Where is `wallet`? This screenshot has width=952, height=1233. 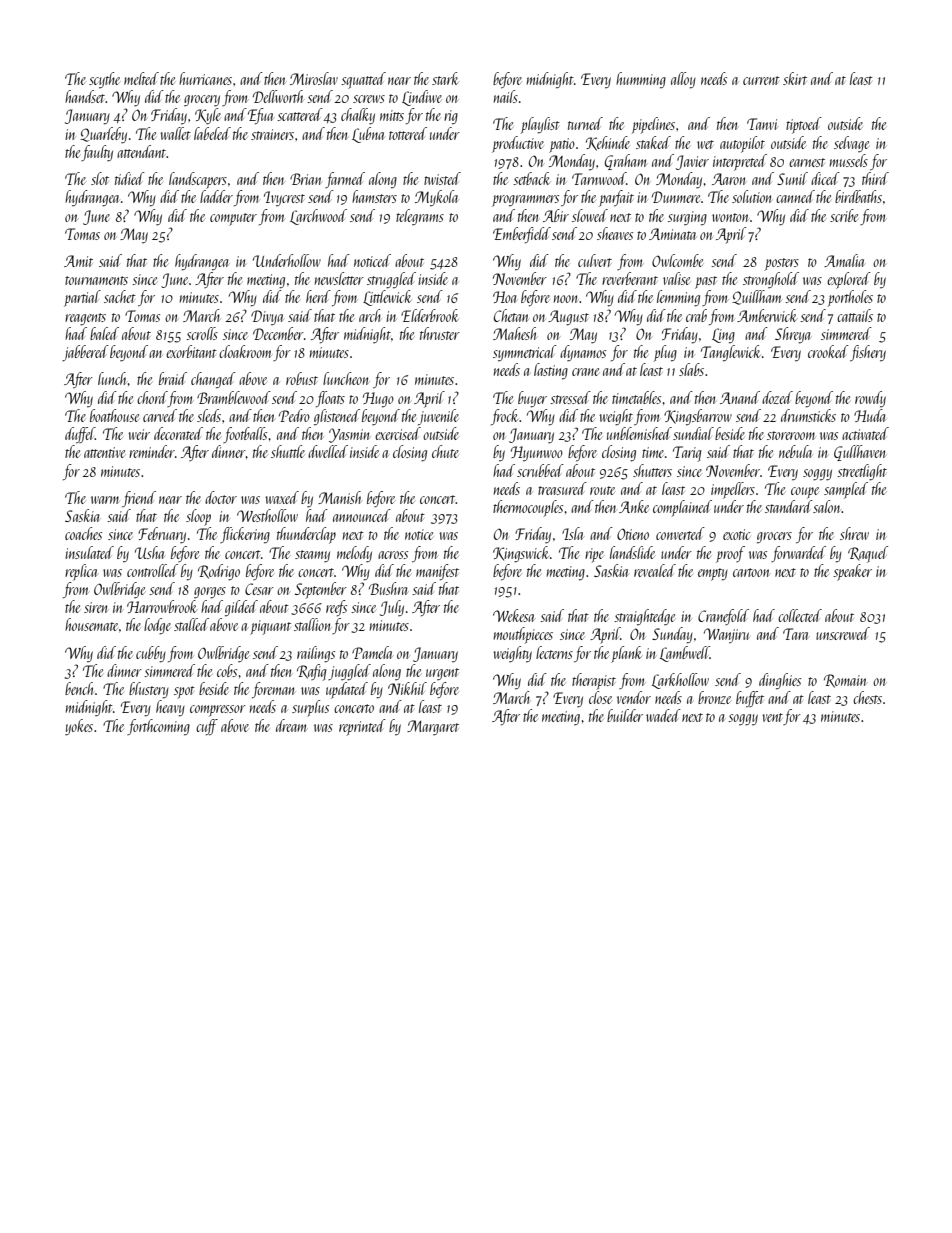 wallet is located at coordinates (175, 133).
